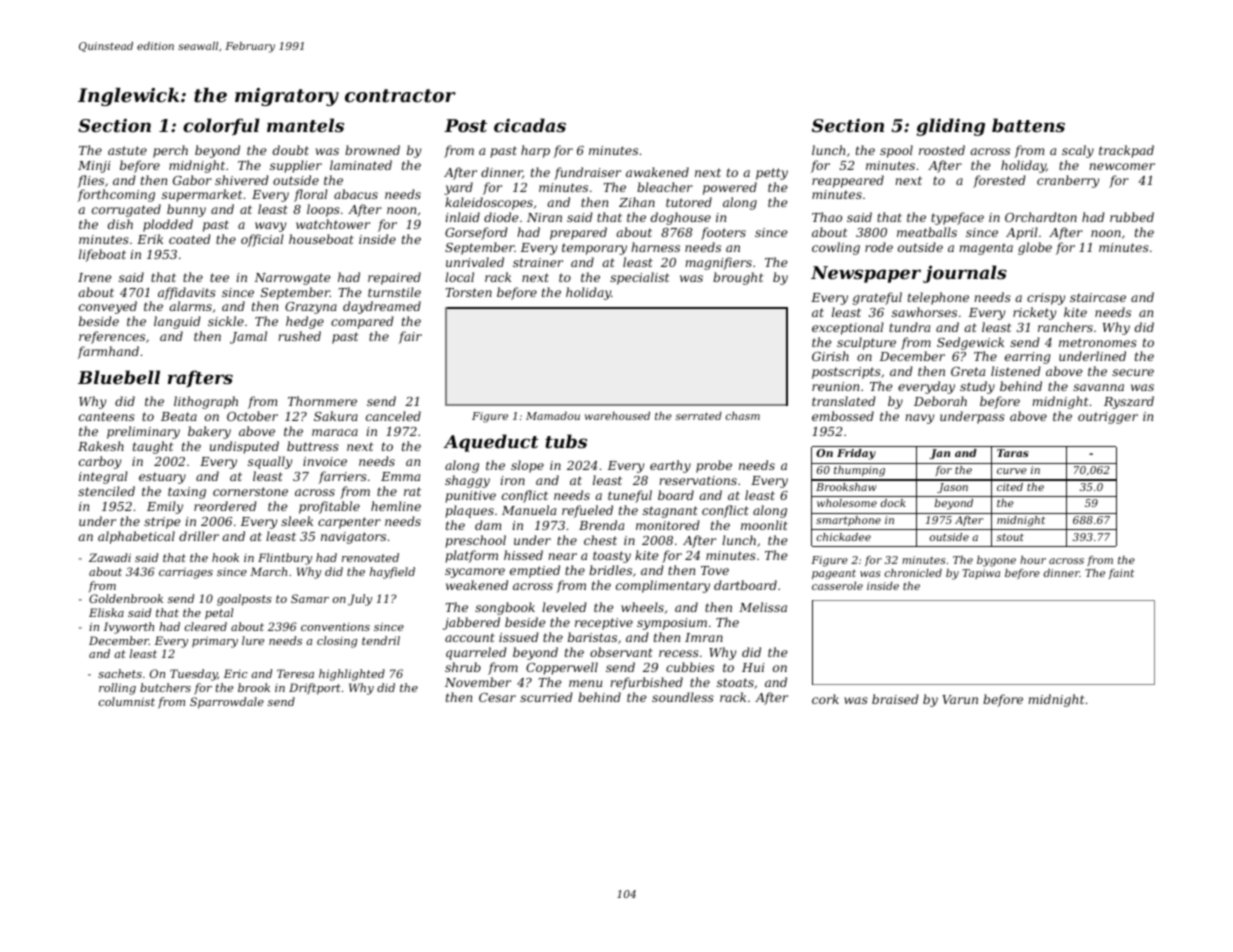  Describe the element at coordinates (546, 697) in the screenshot. I see `scurried` at that location.
